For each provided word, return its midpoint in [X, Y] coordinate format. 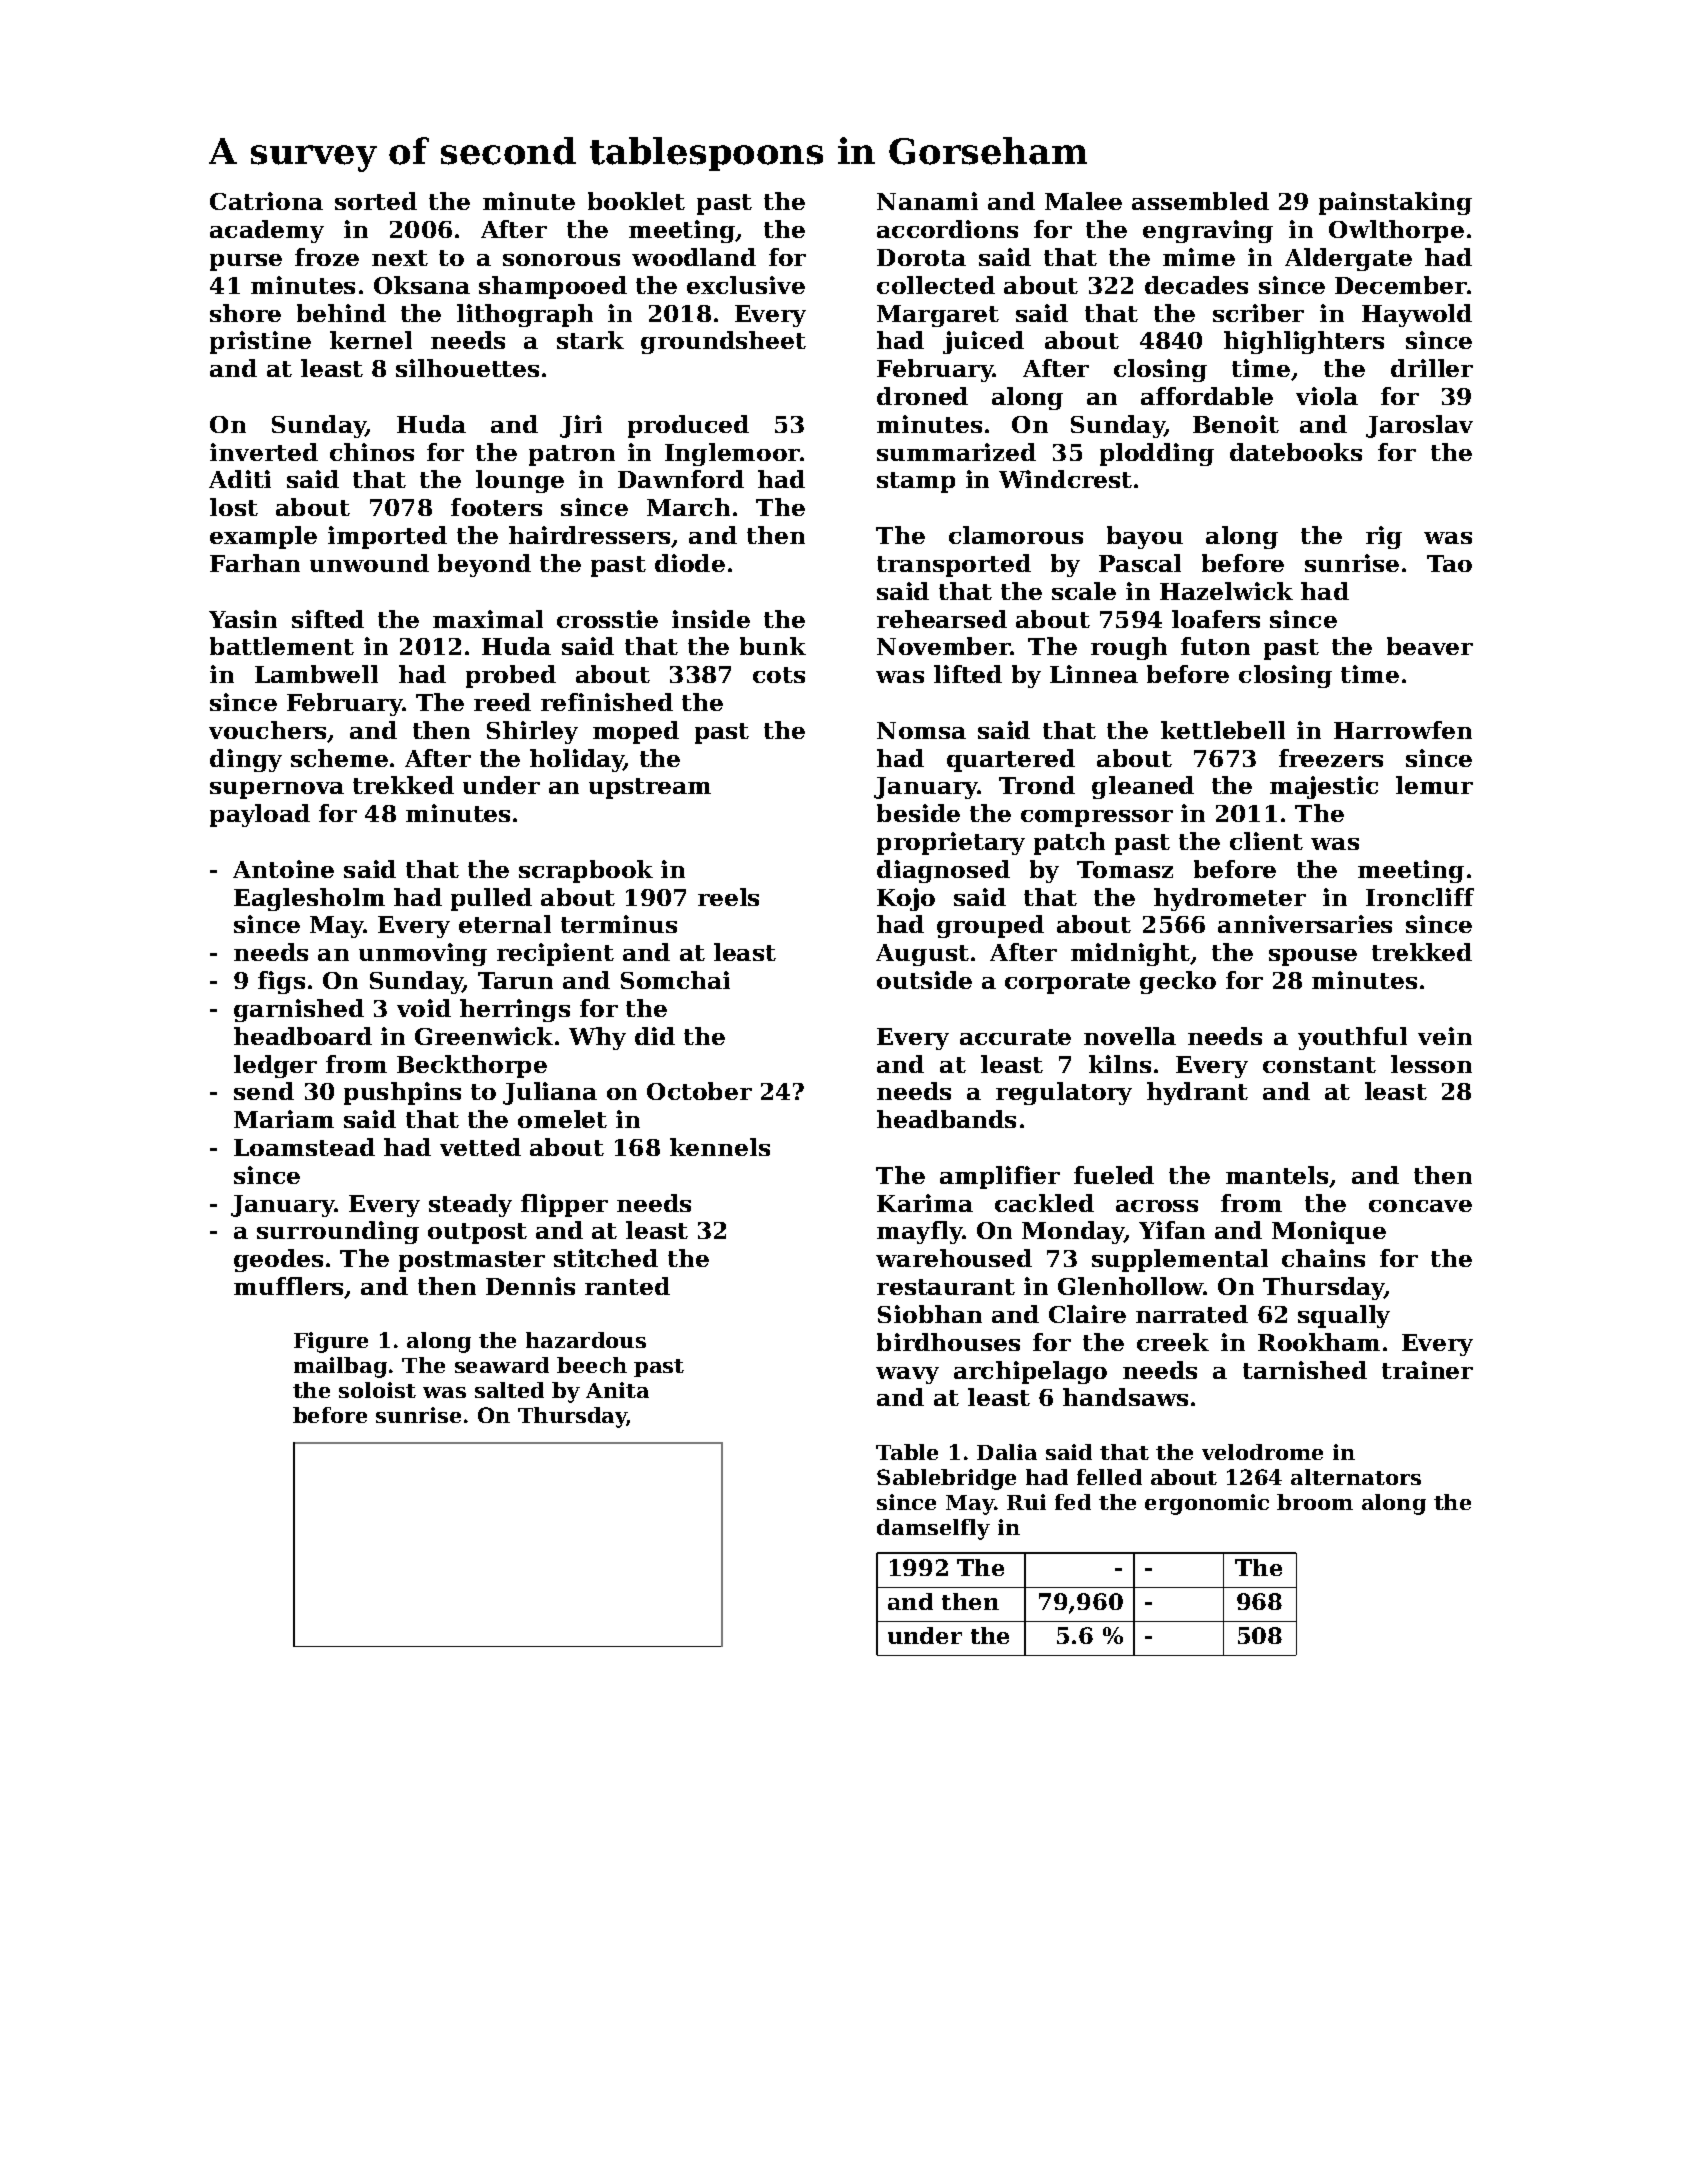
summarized [956, 452]
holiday [577, 760]
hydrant [1197, 1093]
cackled [1044, 1203]
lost [234, 507]
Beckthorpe [472, 1066]
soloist [377, 1390]
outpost [477, 1233]
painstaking [1395, 203]
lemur [1434, 785]
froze [327, 257]
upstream [650, 788]
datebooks [1296, 452]
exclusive [746, 285]
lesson [1431, 1064]
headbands [946, 1119]
